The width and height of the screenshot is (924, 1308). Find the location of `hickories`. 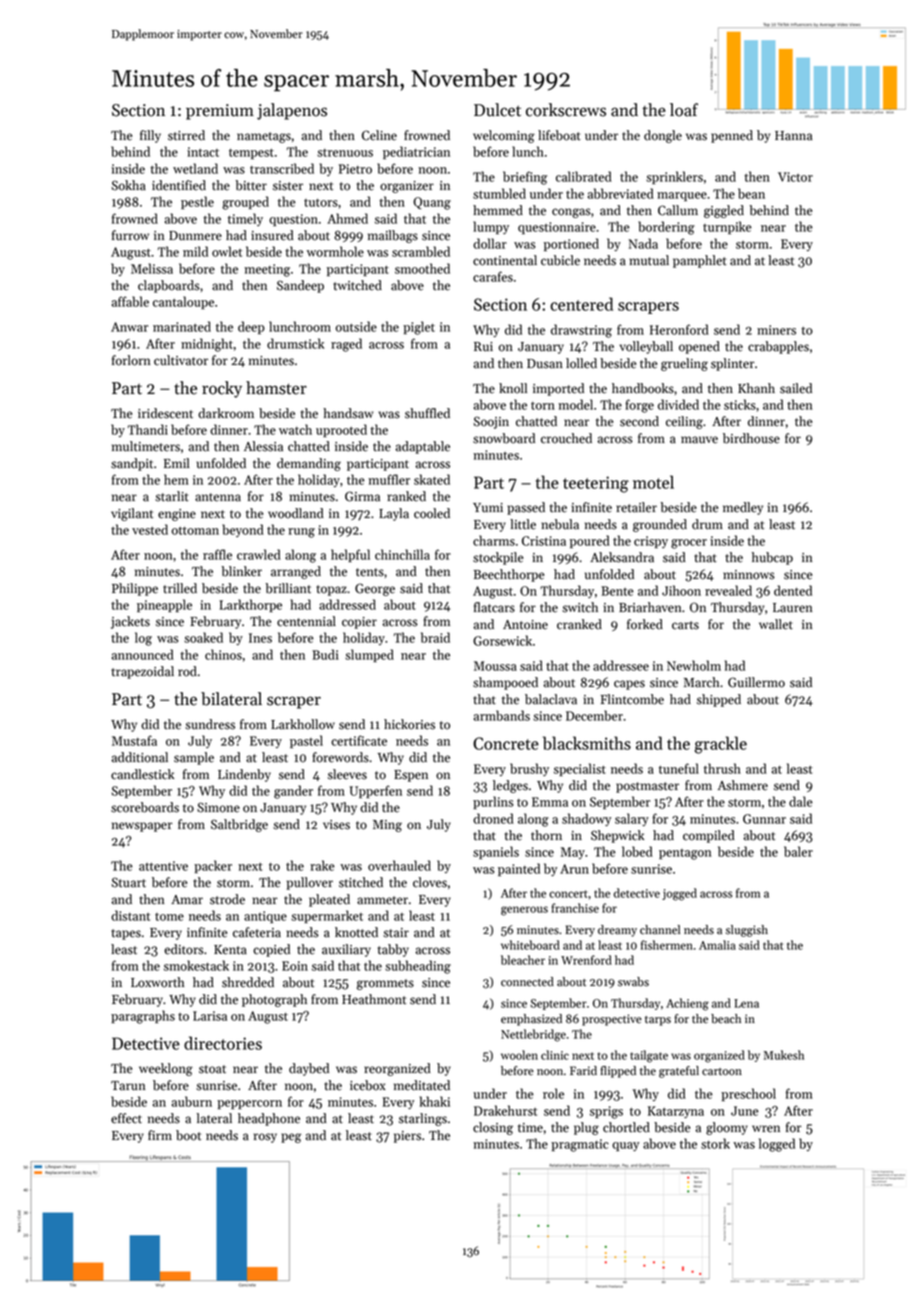

hickories is located at coordinates (409, 724).
